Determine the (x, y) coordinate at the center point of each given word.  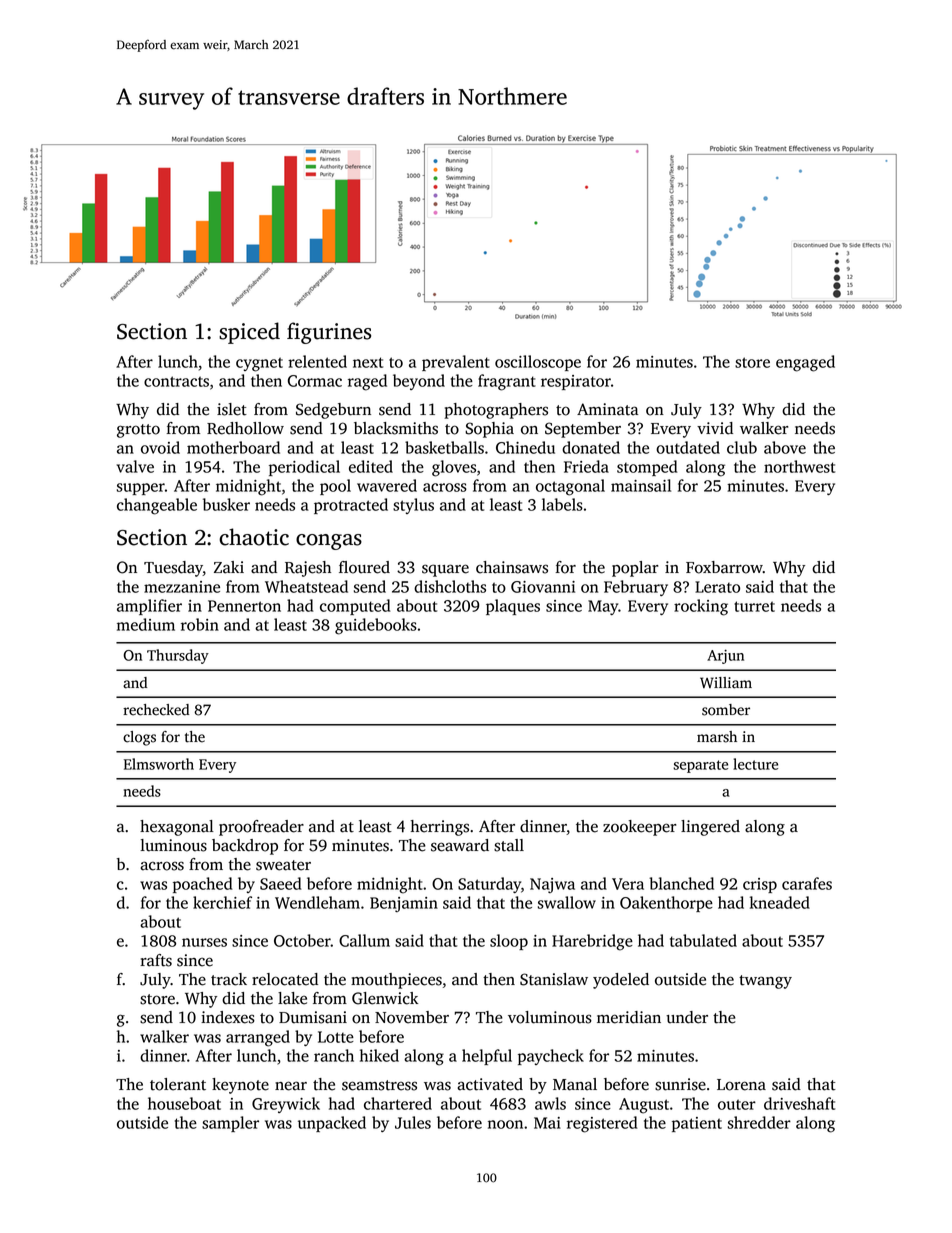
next (368, 362)
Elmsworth (159, 764)
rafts (156, 960)
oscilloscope (538, 363)
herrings (440, 828)
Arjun (725, 656)
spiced (249, 333)
